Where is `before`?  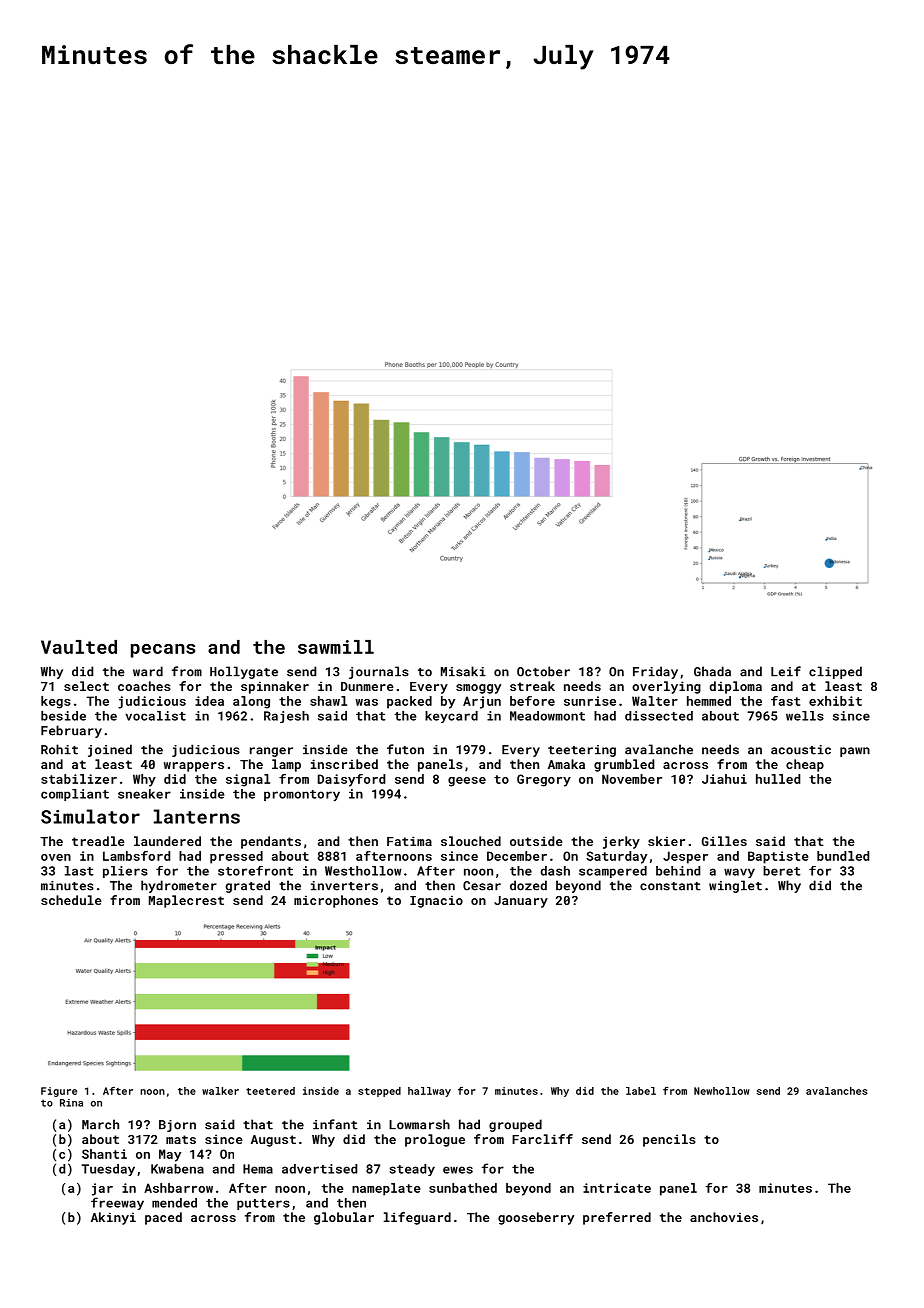
before is located at coordinates (532, 701).
